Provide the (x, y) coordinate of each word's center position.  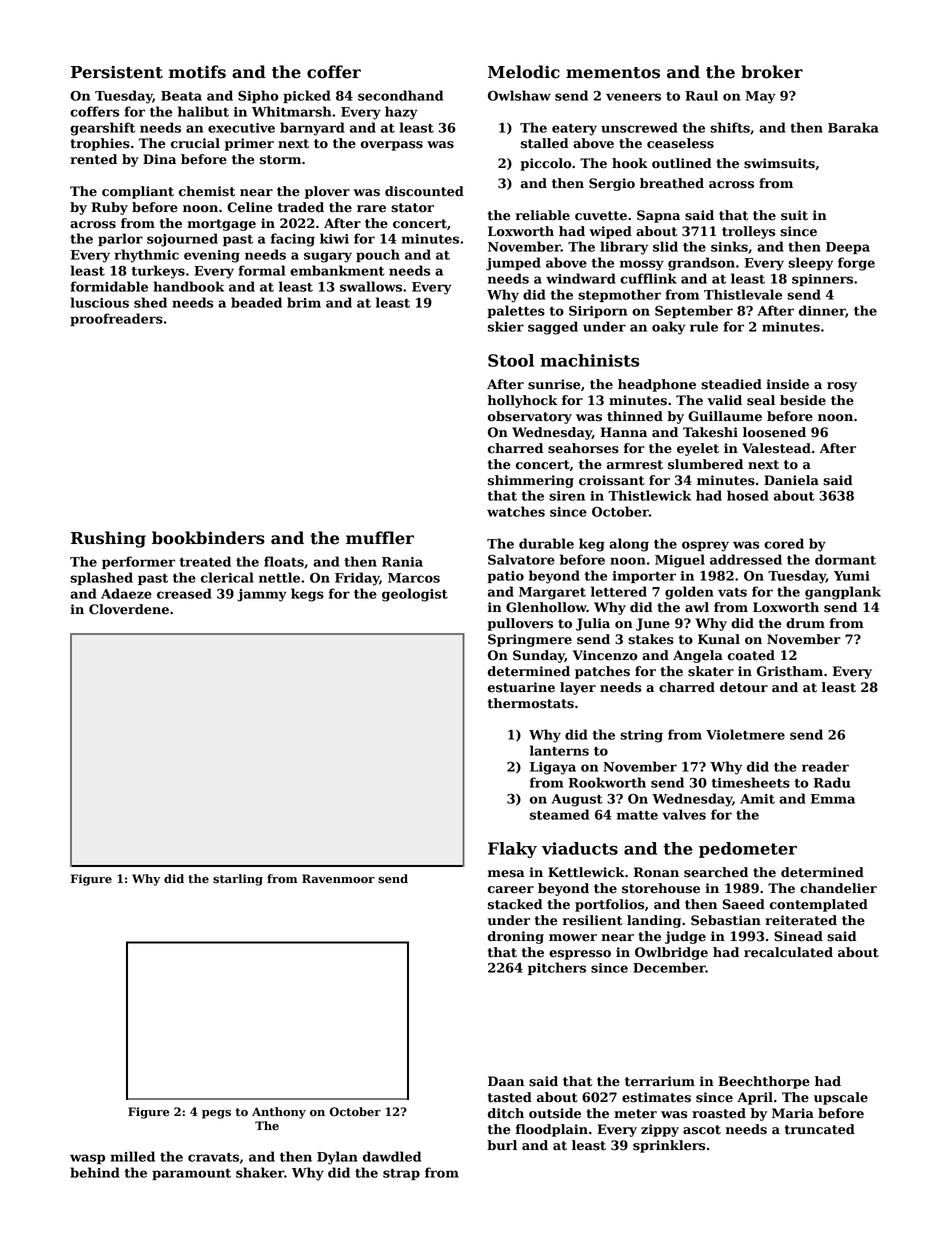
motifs (197, 72)
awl (697, 607)
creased (184, 593)
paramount (191, 1174)
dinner (822, 310)
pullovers (520, 624)
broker (772, 72)
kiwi (334, 238)
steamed (559, 814)
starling (238, 880)
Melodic (524, 72)
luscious (100, 302)
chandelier (838, 888)
